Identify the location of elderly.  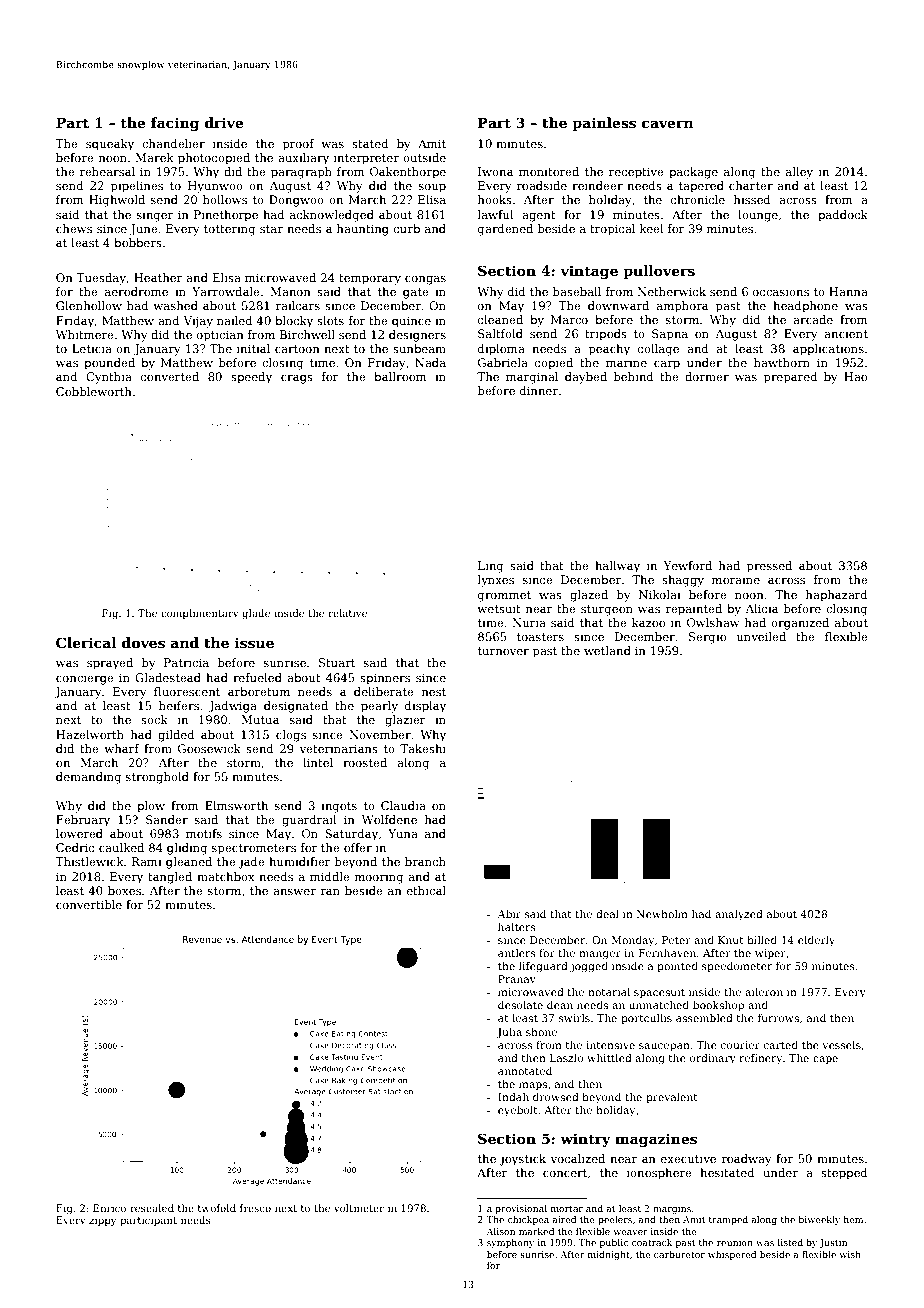
(816, 941).
